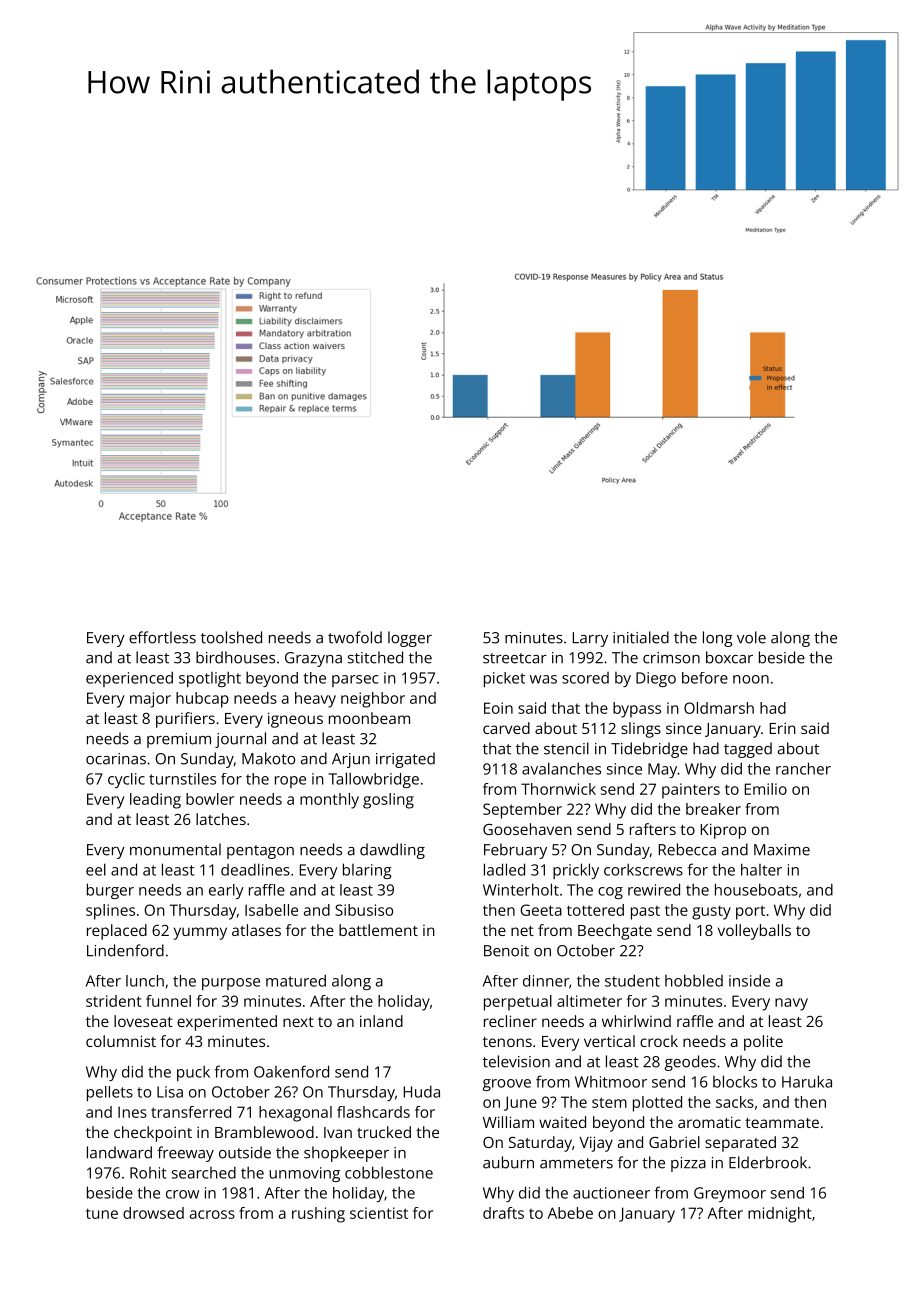  Describe the element at coordinates (422, 1091) in the page. I see `Huda` at that location.
